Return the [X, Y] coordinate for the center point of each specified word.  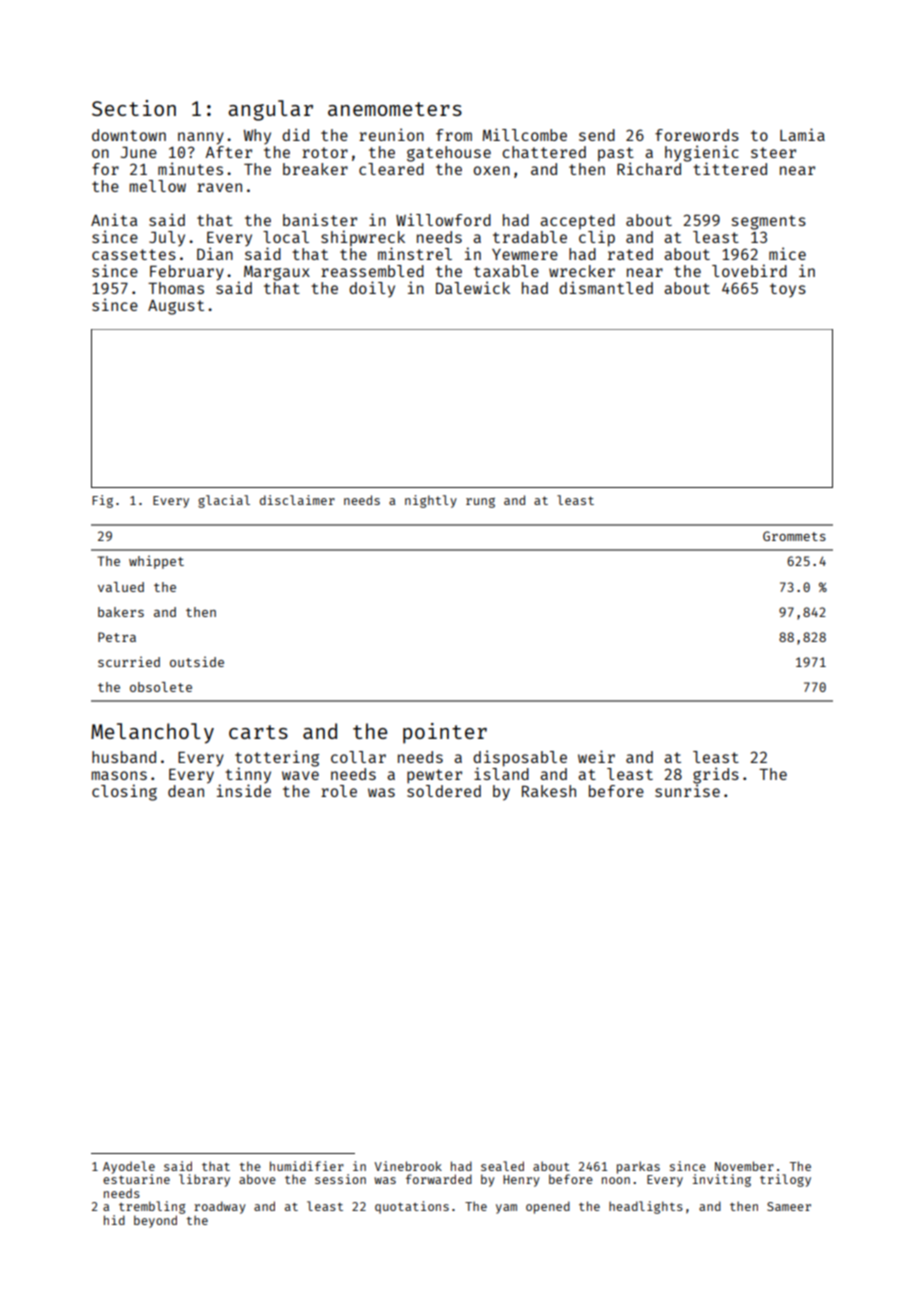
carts [258, 732]
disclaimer [297, 500]
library [204, 1180]
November [744, 1166]
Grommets [794, 536]
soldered [444, 791]
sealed [502, 1166]
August [176, 307]
